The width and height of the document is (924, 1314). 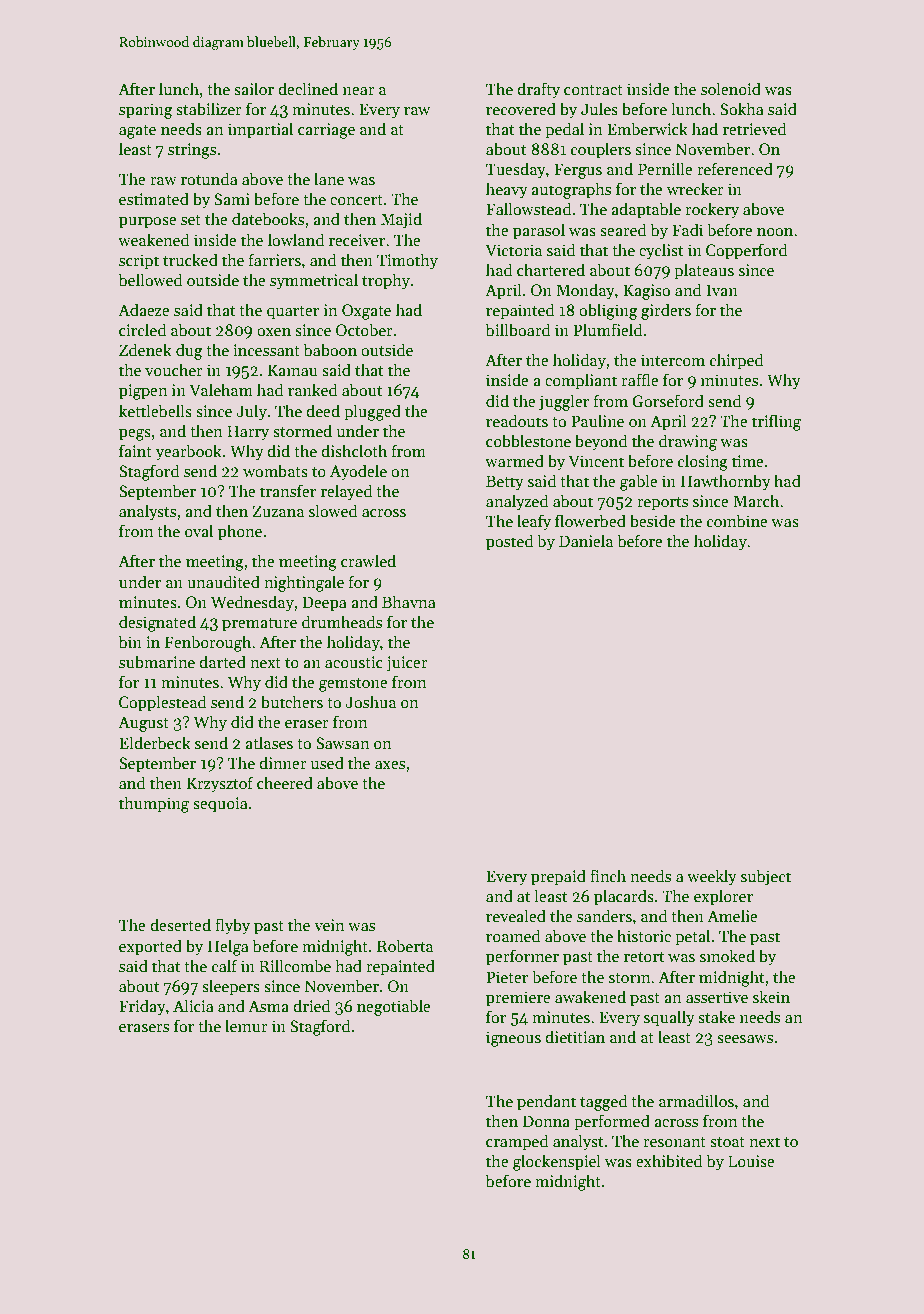 I want to click on sailor, so click(x=254, y=89).
